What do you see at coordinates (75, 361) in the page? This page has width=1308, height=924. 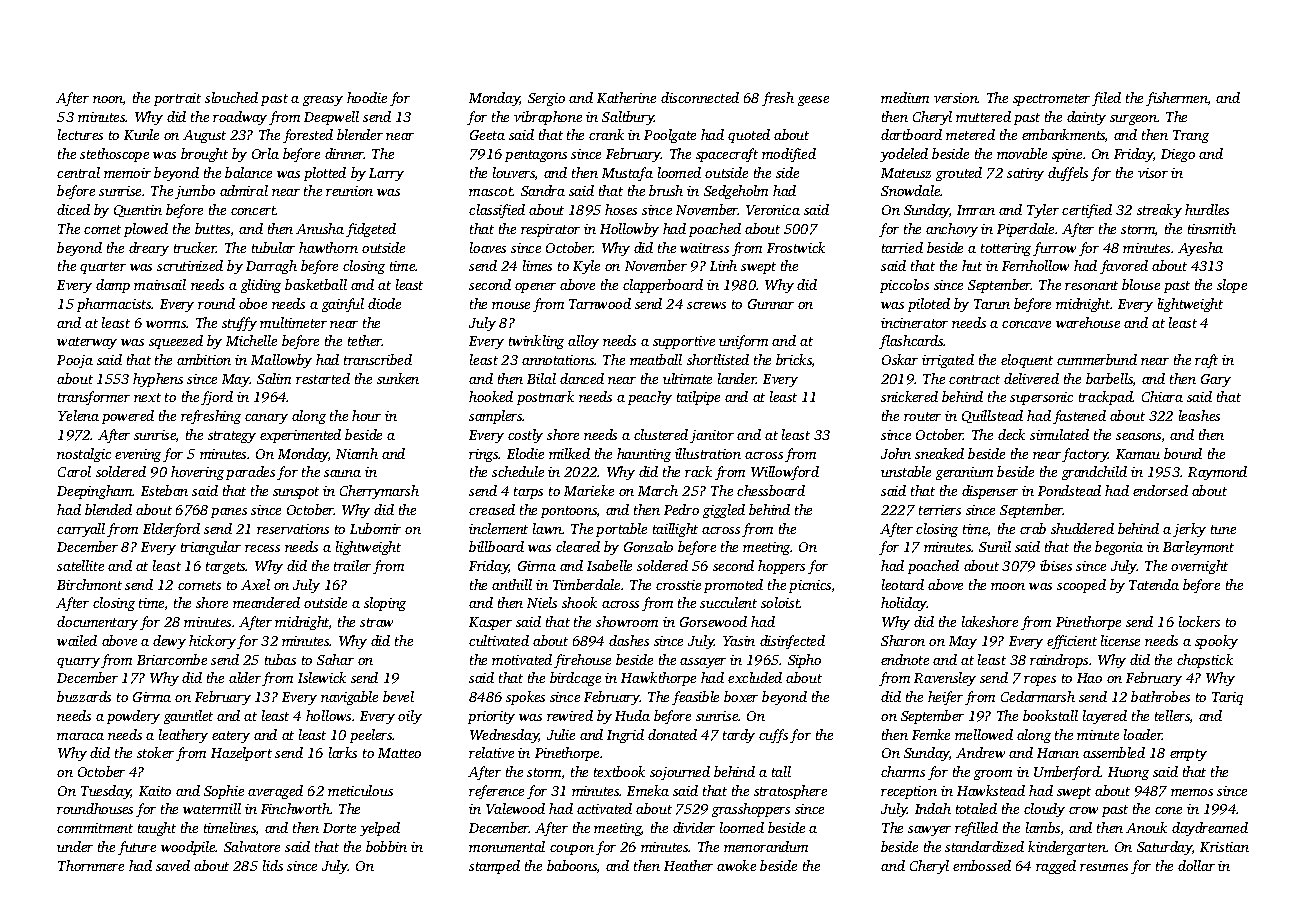 I see `Pooja` at bounding box center [75, 361].
